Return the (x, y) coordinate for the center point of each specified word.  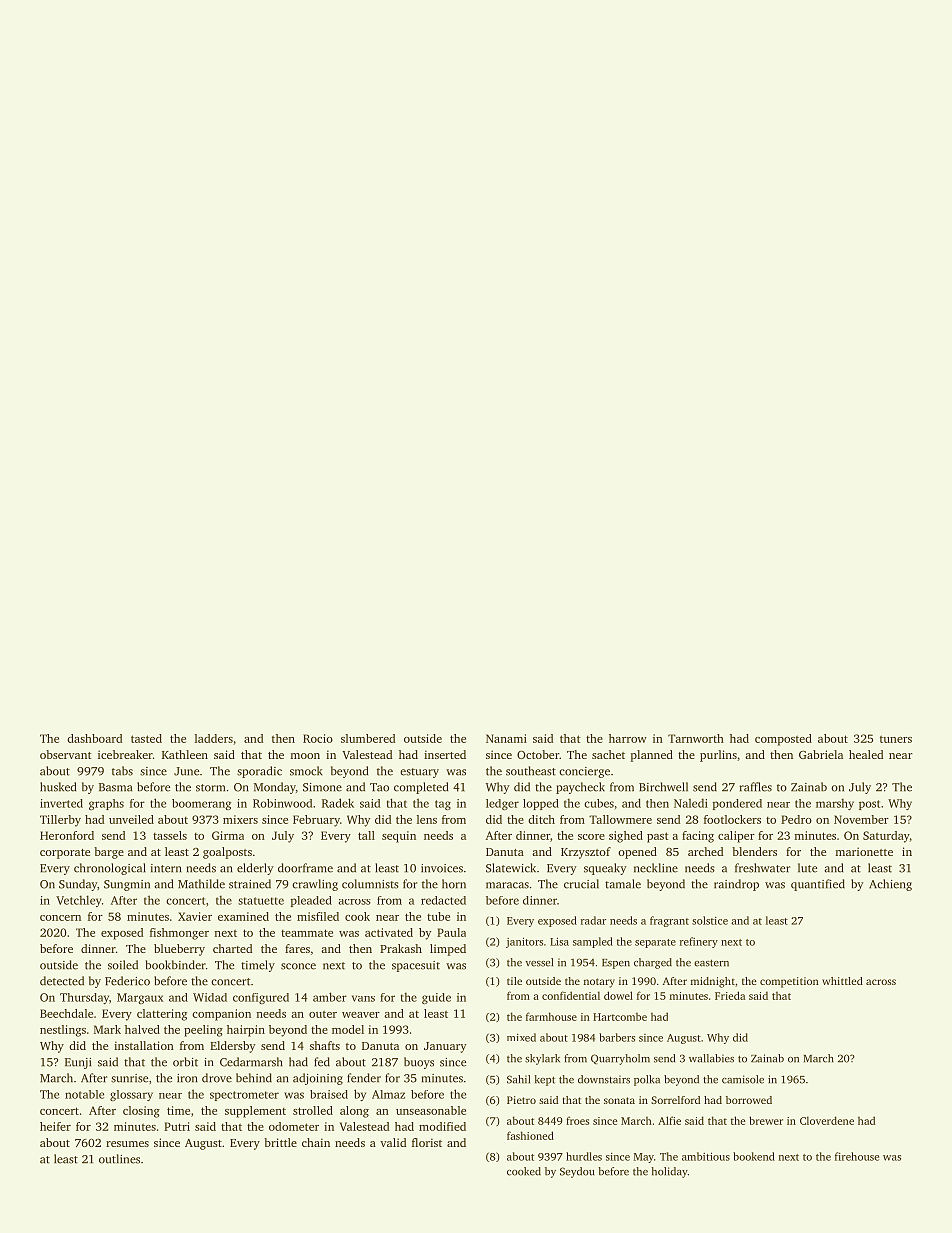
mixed (521, 1037)
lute (807, 868)
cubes (599, 803)
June (186, 771)
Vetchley (78, 901)
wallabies (711, 1058)
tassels (170, 835)
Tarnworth (696, 738)
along (354, 1112)
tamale (623, 884)
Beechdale (66, 1013)
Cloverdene (827, 1120)
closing (141, 1112)
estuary (419, 773)
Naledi (691, 803)
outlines (119, 1159)
